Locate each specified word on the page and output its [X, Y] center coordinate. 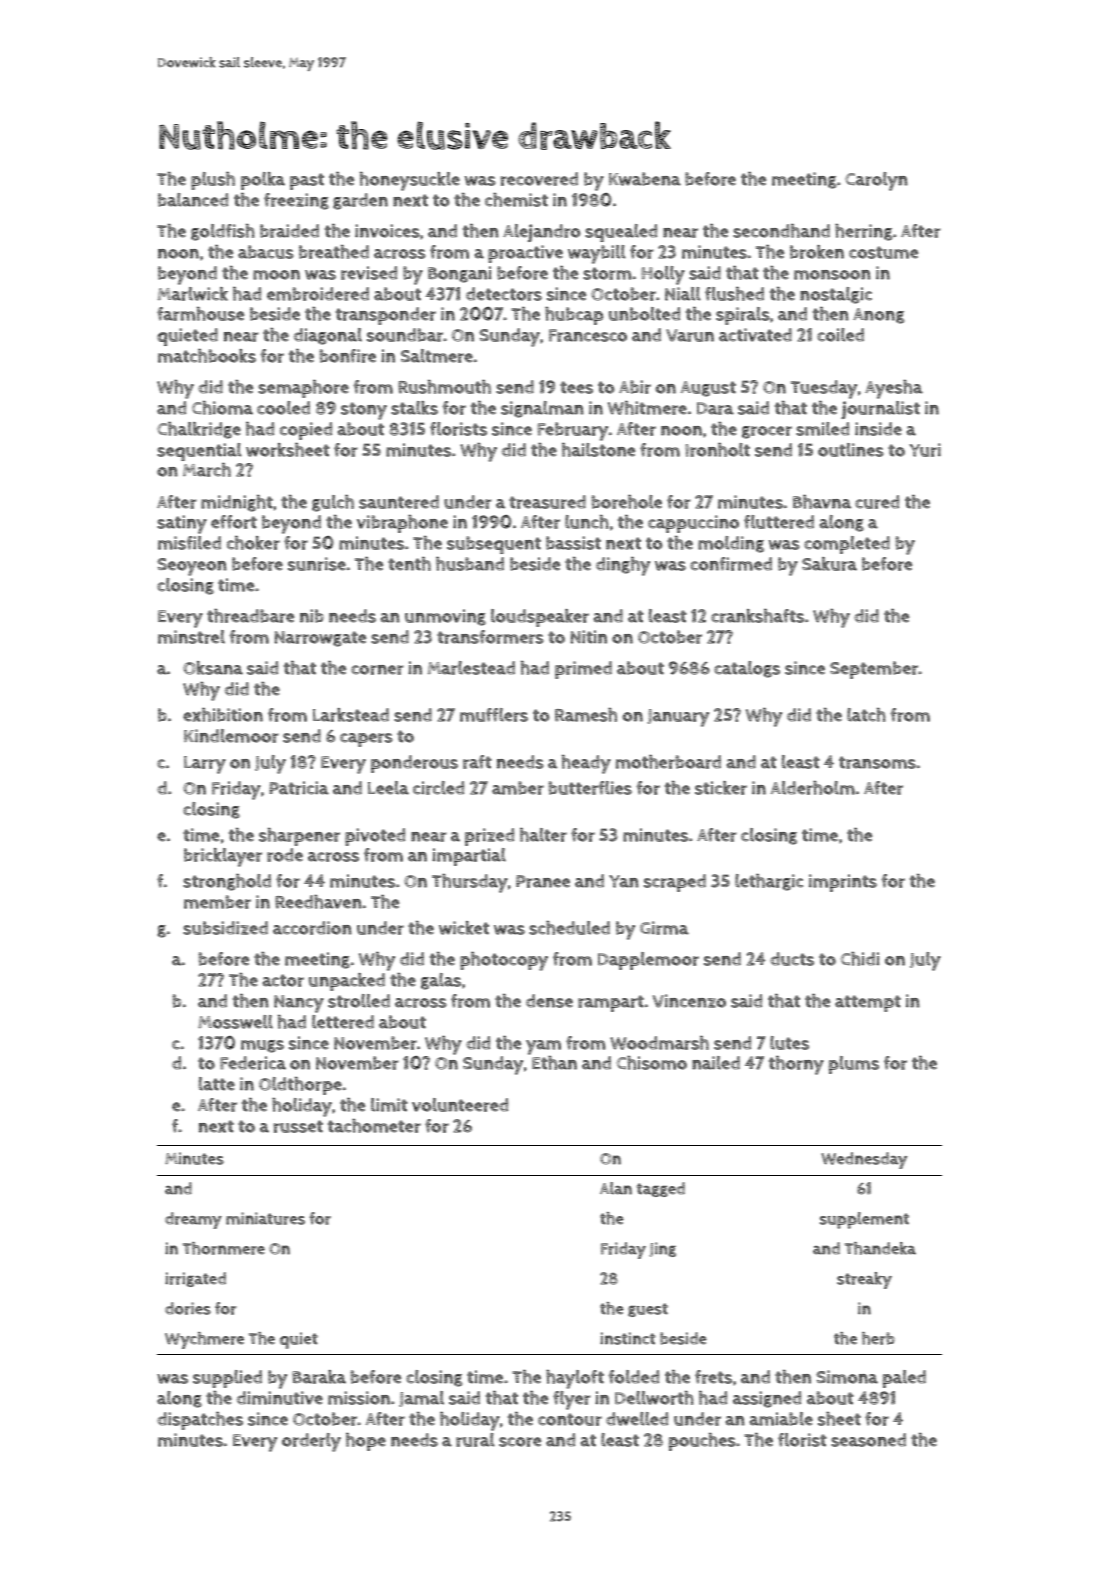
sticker [721, 788]
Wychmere [204, 1340]
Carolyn [876, 181]
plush [213, 181]
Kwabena [645, 179]
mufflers [494, 715]
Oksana [213, 668]
